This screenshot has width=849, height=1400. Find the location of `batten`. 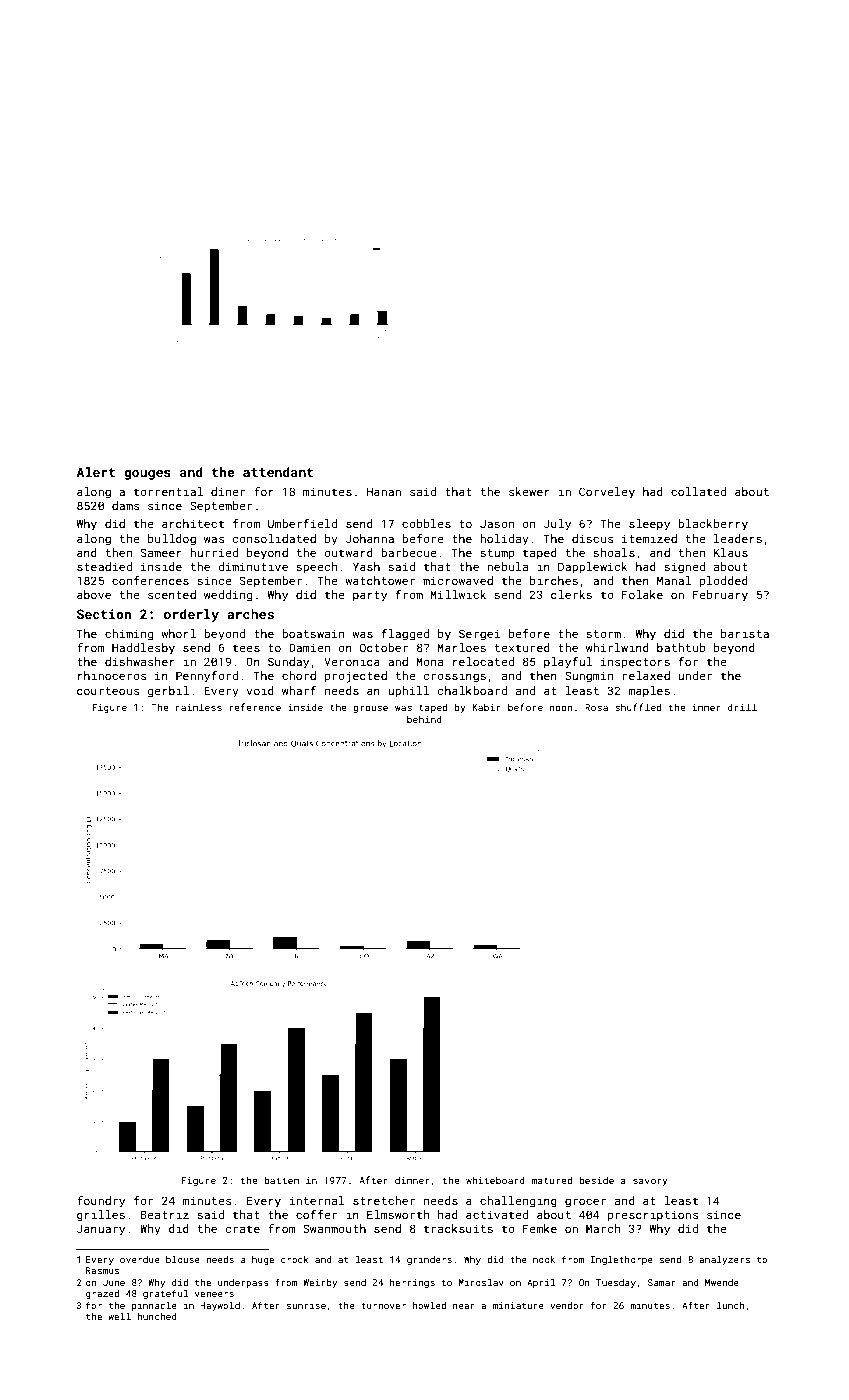

batten is located at coordinates (281, 1180).
